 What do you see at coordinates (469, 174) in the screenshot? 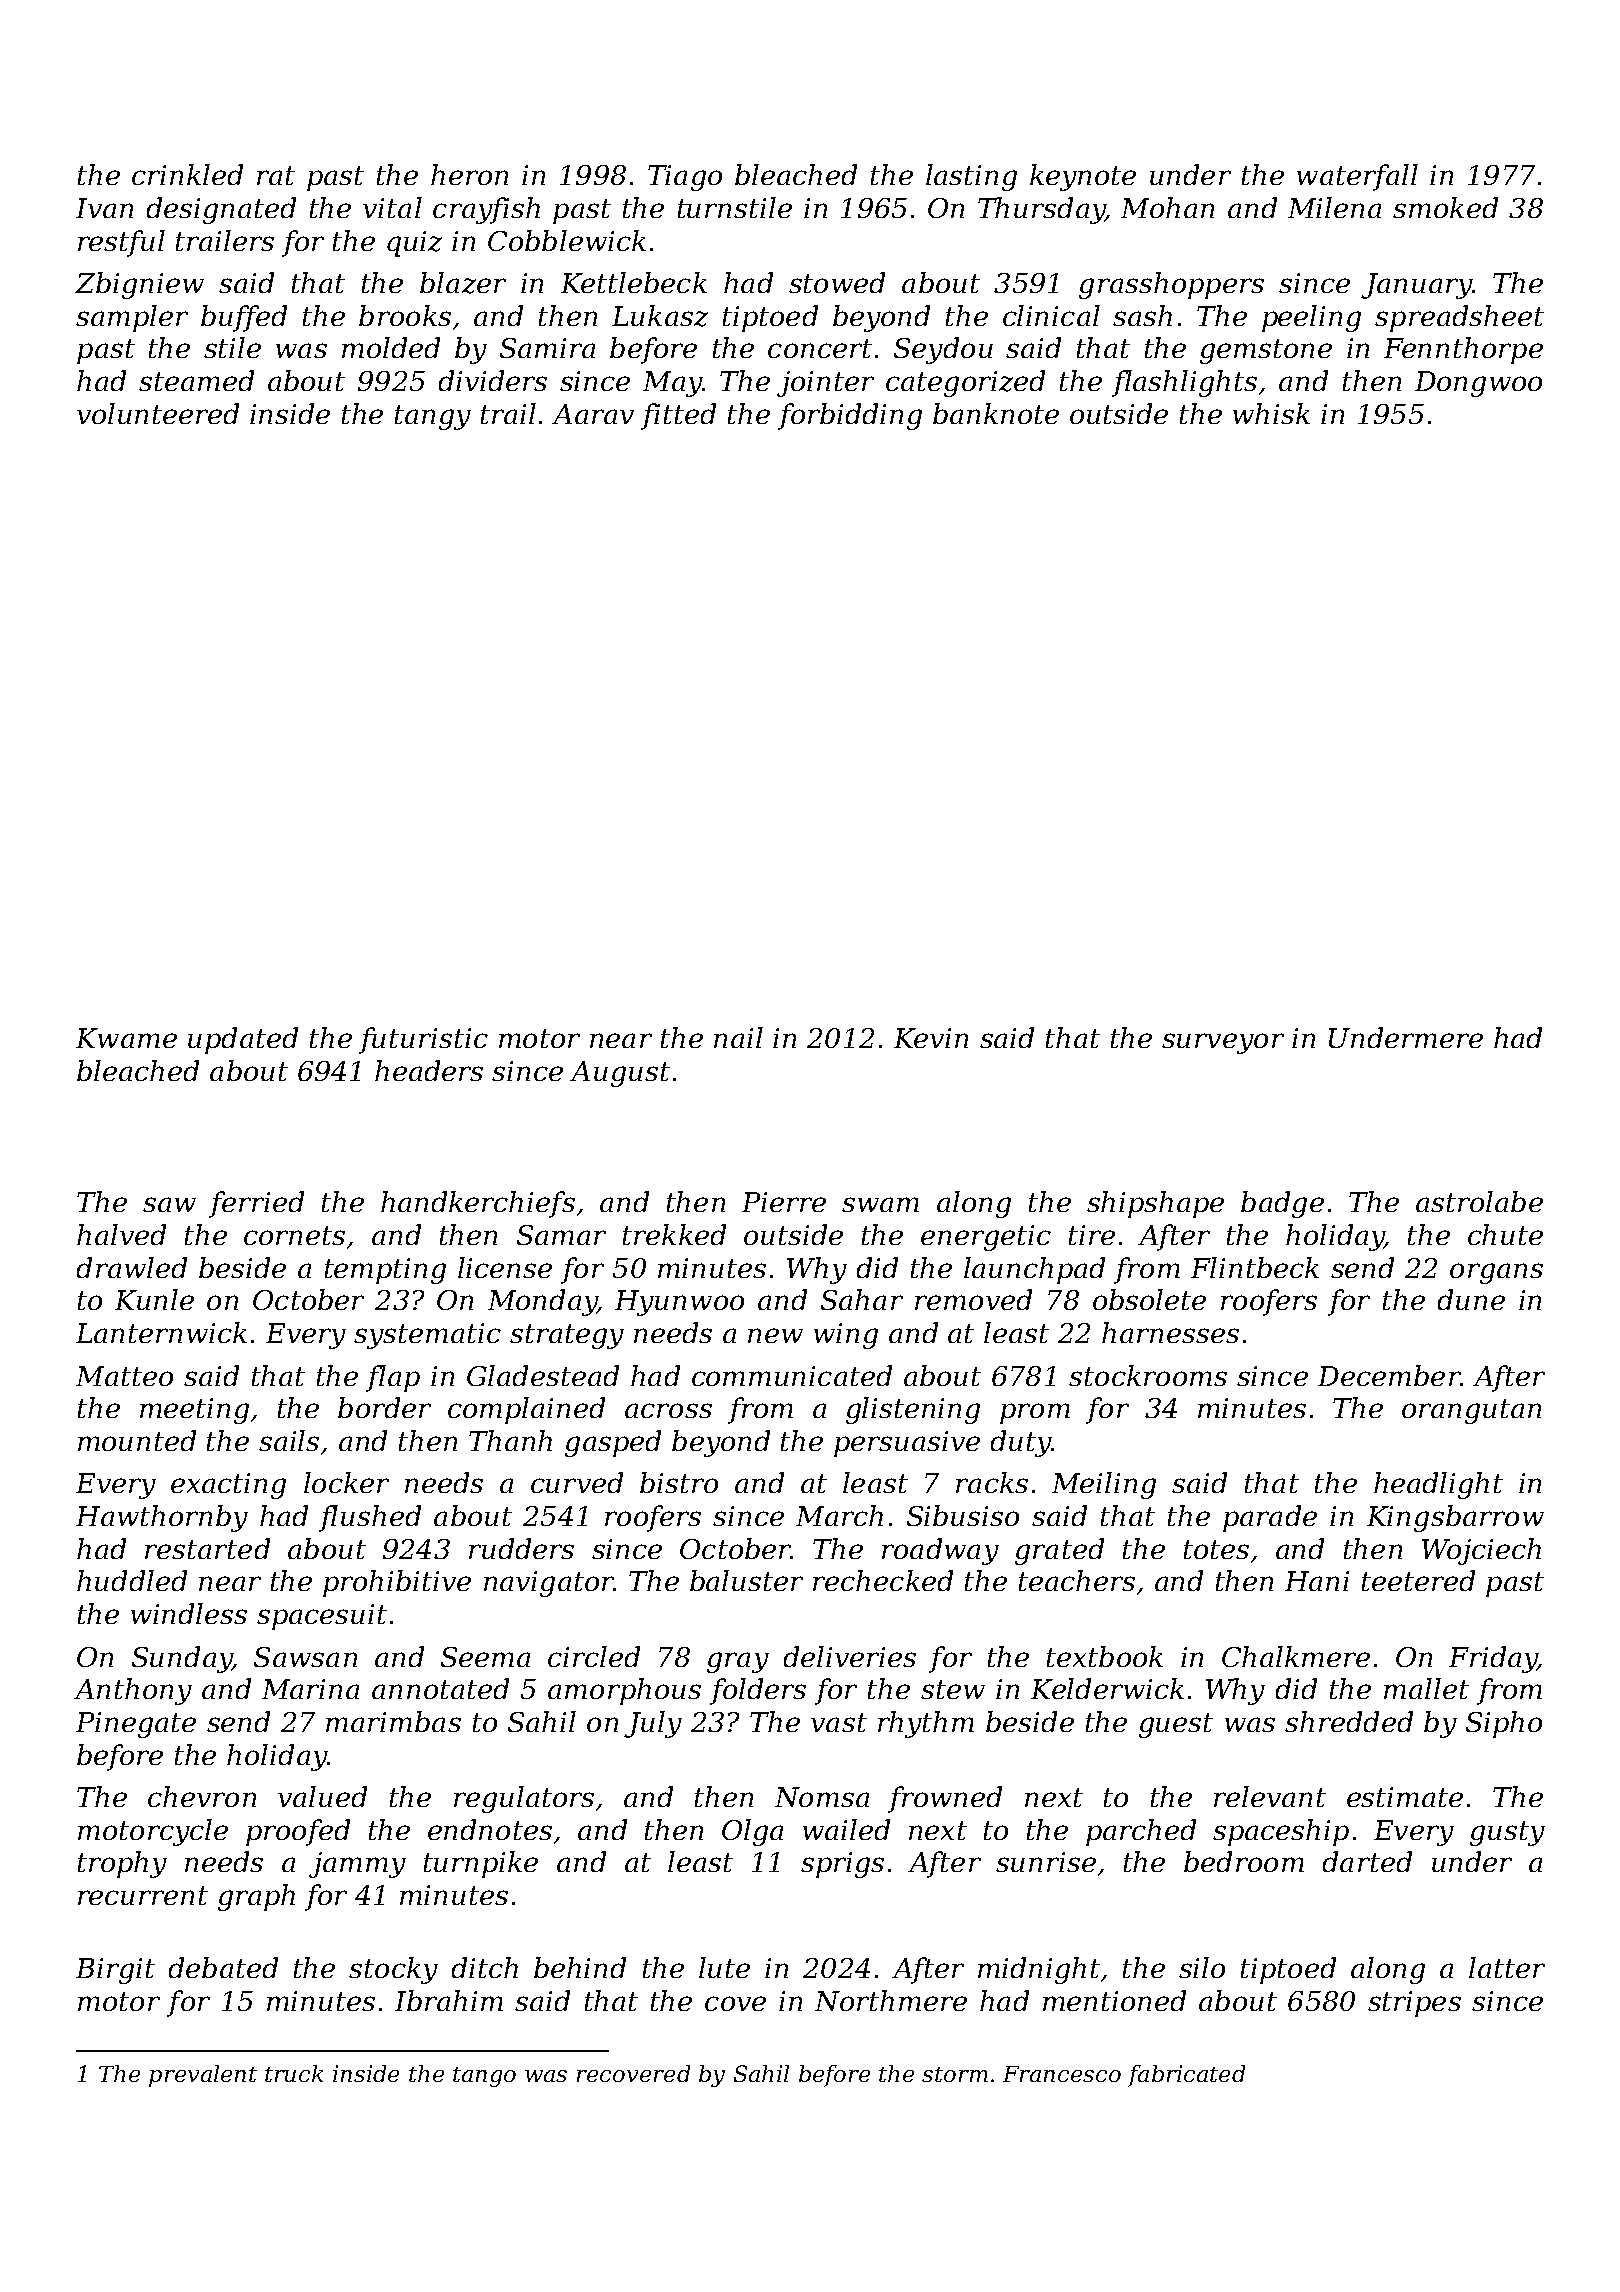
I see `heron` at bounding box center [469, 174].
